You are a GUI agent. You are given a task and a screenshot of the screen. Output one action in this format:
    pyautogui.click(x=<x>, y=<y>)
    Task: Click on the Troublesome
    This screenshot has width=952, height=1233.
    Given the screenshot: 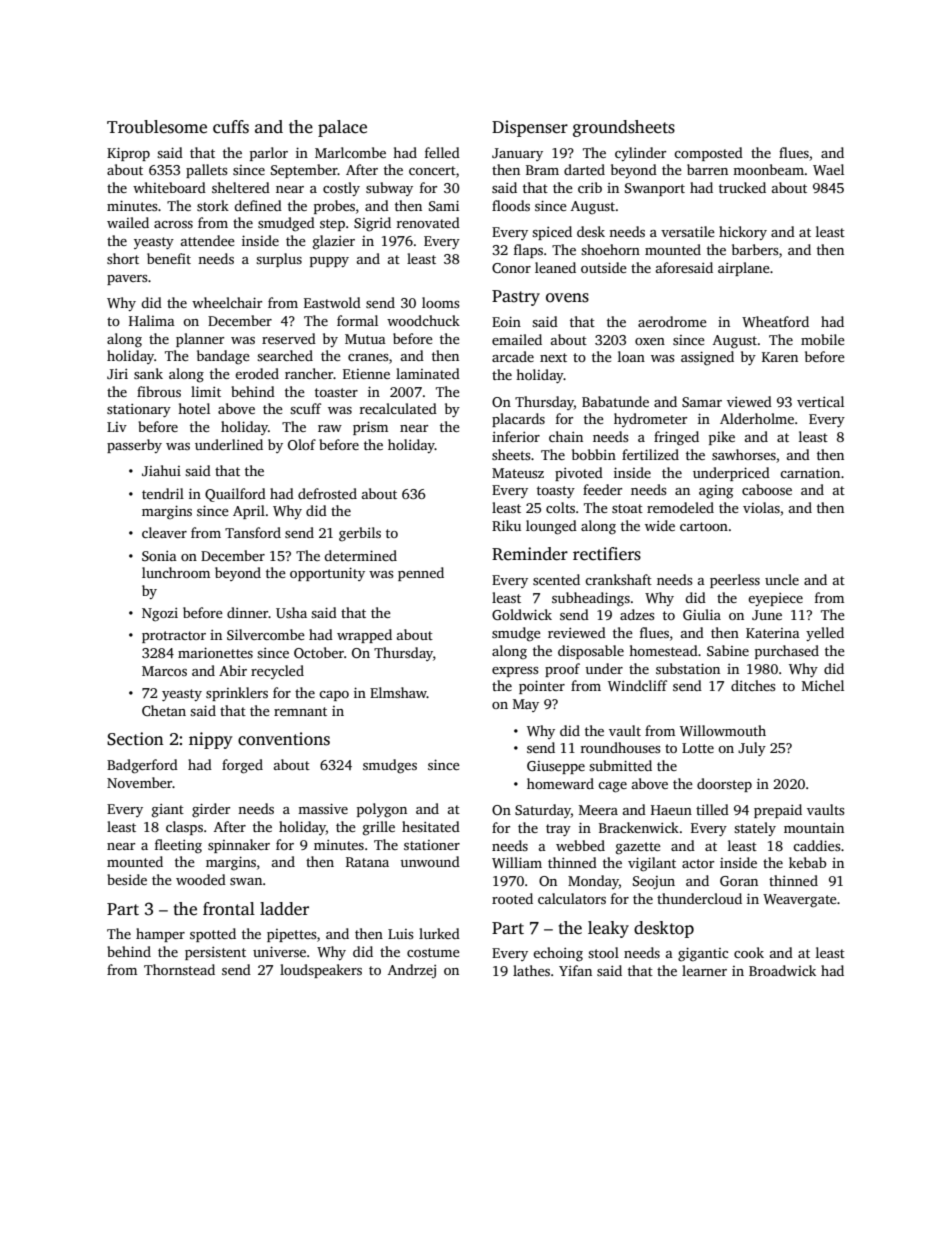 What is the action you would take?
    pyautogui.click(x=157, y=127)
